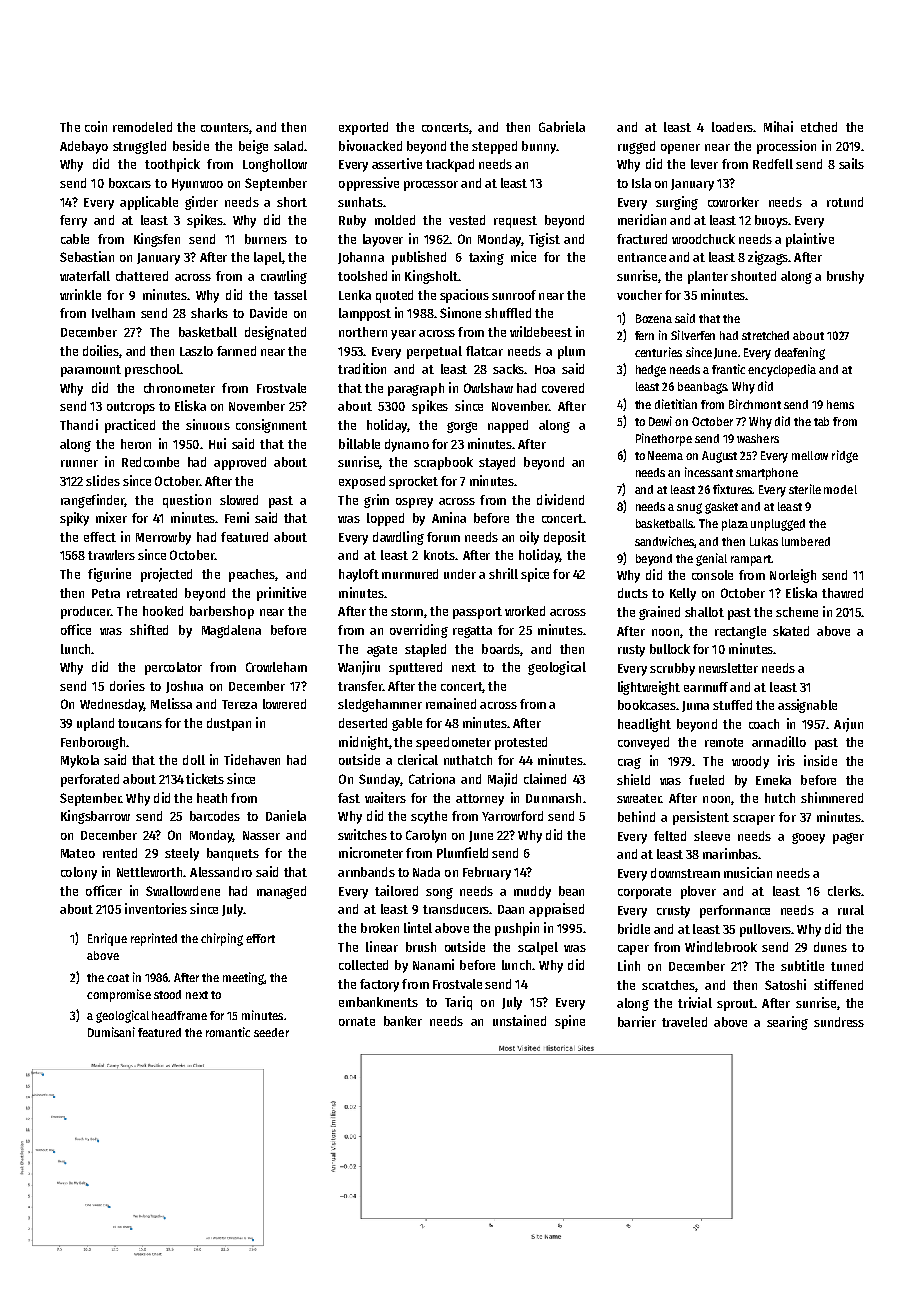 The height and width of the document is (1308, 924). What do you see at coordinates (845, 456) in the document?
I see `ridge` at bounding box center [845, 456].
